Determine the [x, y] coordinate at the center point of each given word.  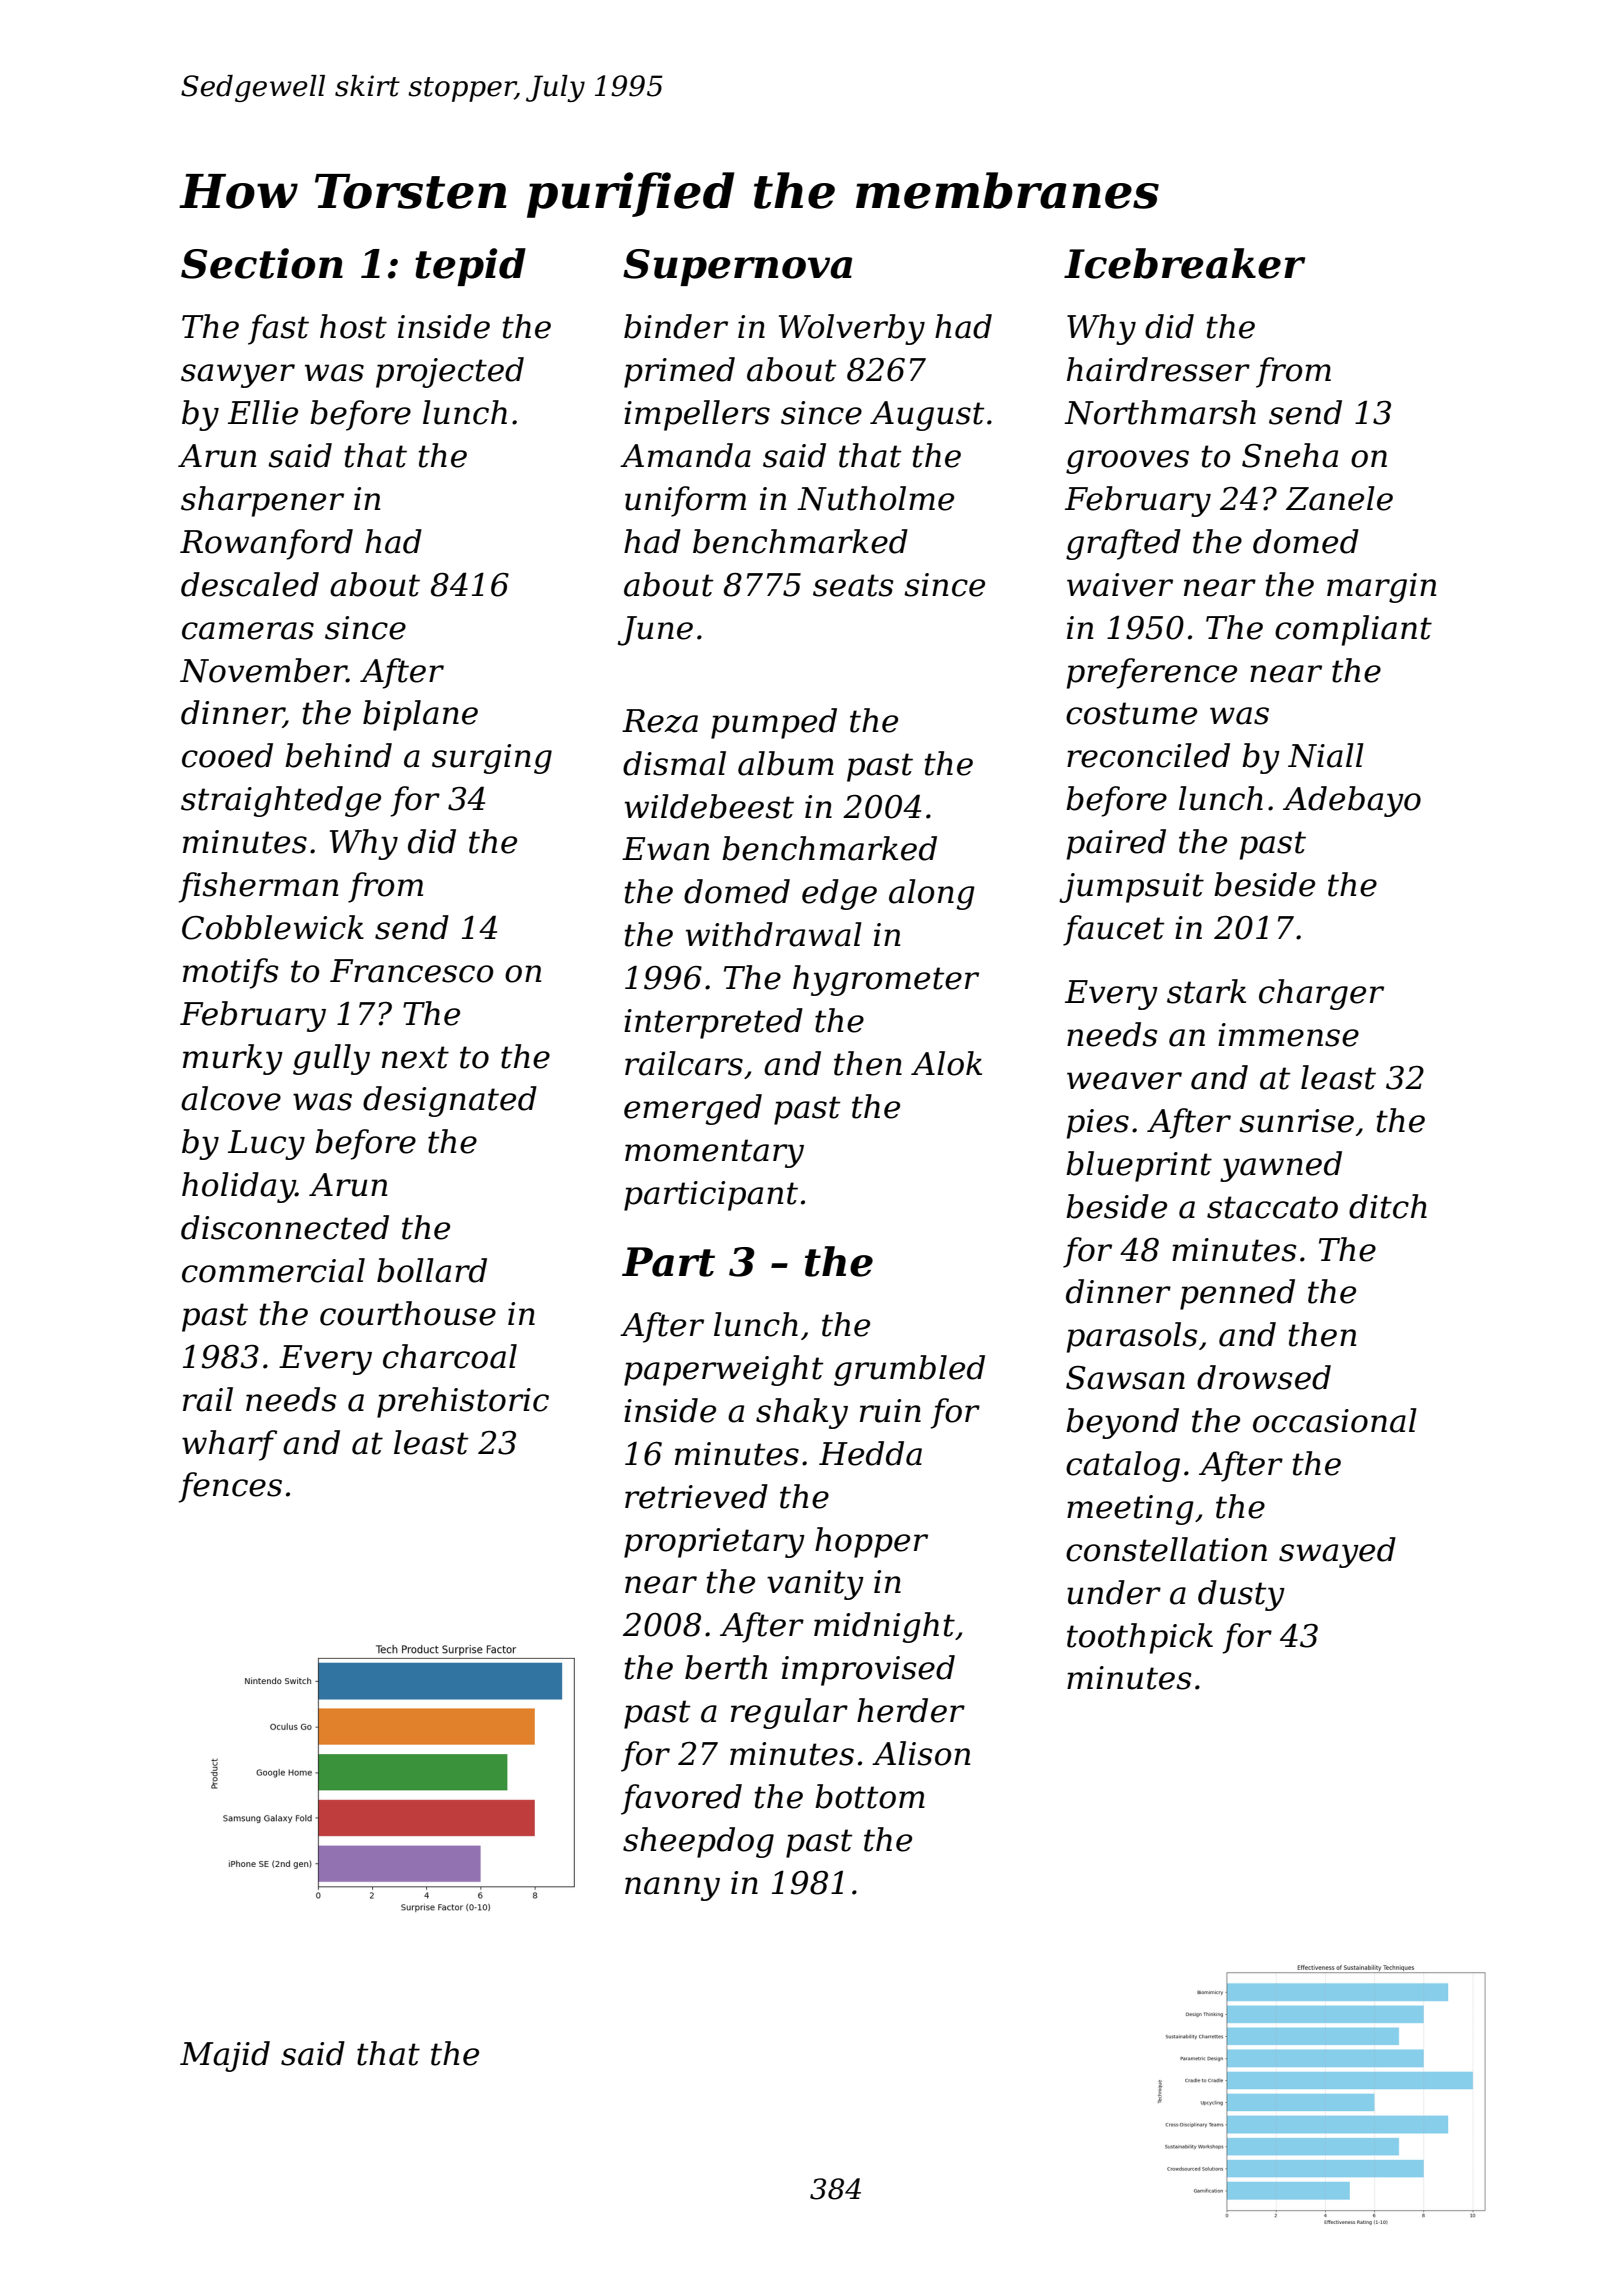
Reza [660, 721]
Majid [225, 2056]
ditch [1388, 1206]
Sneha [1290, 455]
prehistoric [463, 1402]
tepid [470, 267]
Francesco [412, 971]
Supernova [737, 267]
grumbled [909, 1370]
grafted [1123, 544]
